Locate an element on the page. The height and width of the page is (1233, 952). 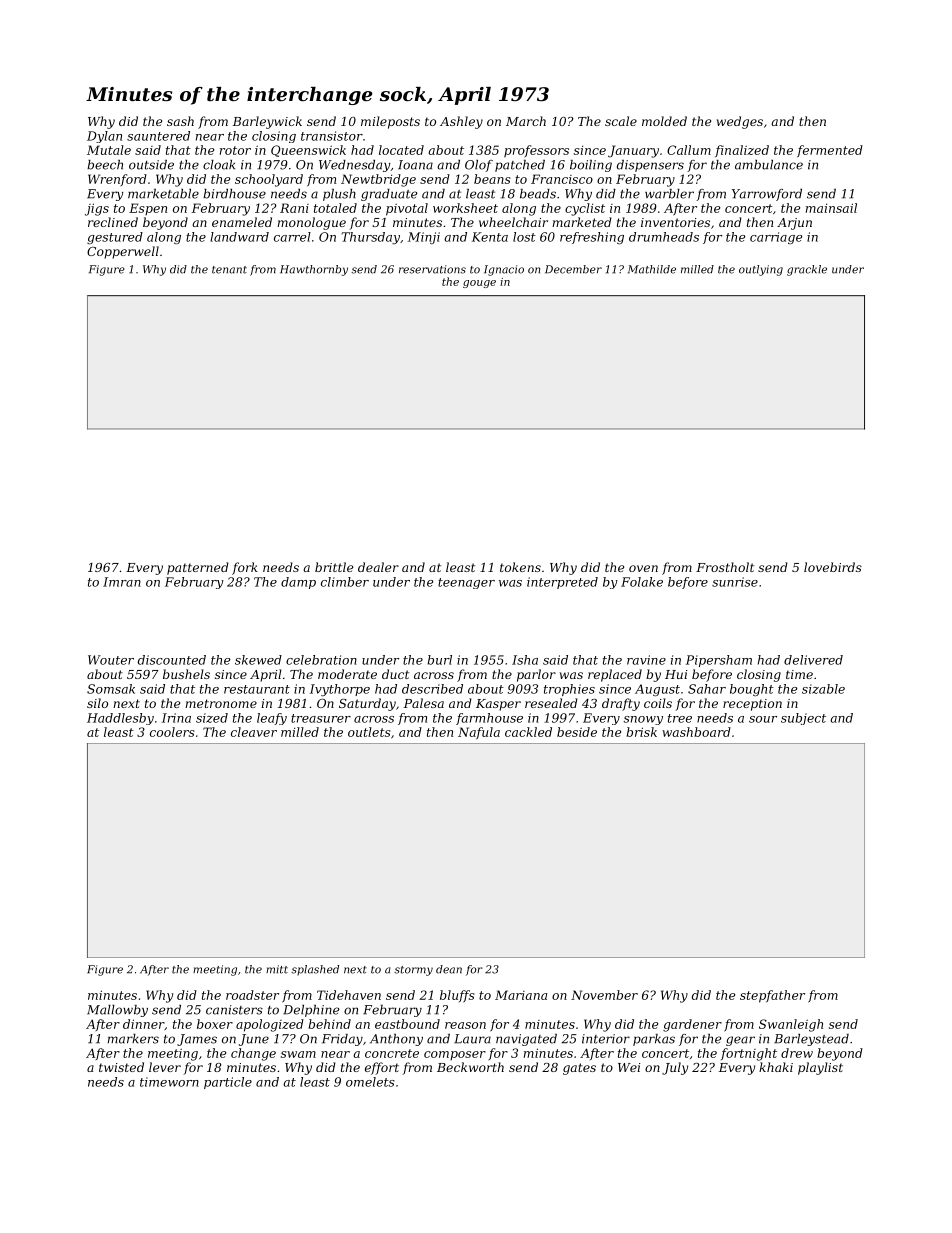
tenant is located at coordinates (229, 270).
